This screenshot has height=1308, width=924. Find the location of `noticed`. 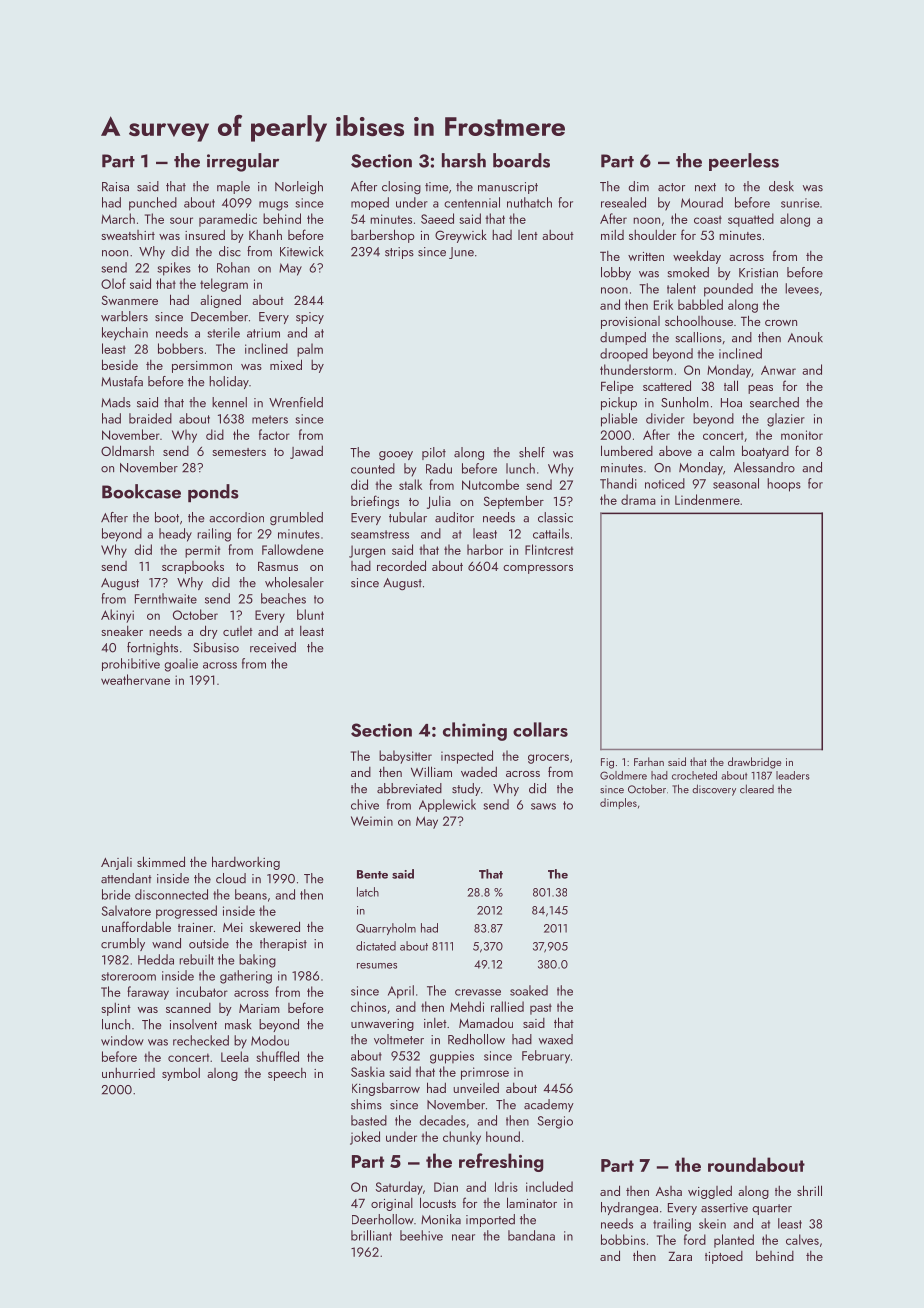

noticed is located at coordinates (665, 483).
